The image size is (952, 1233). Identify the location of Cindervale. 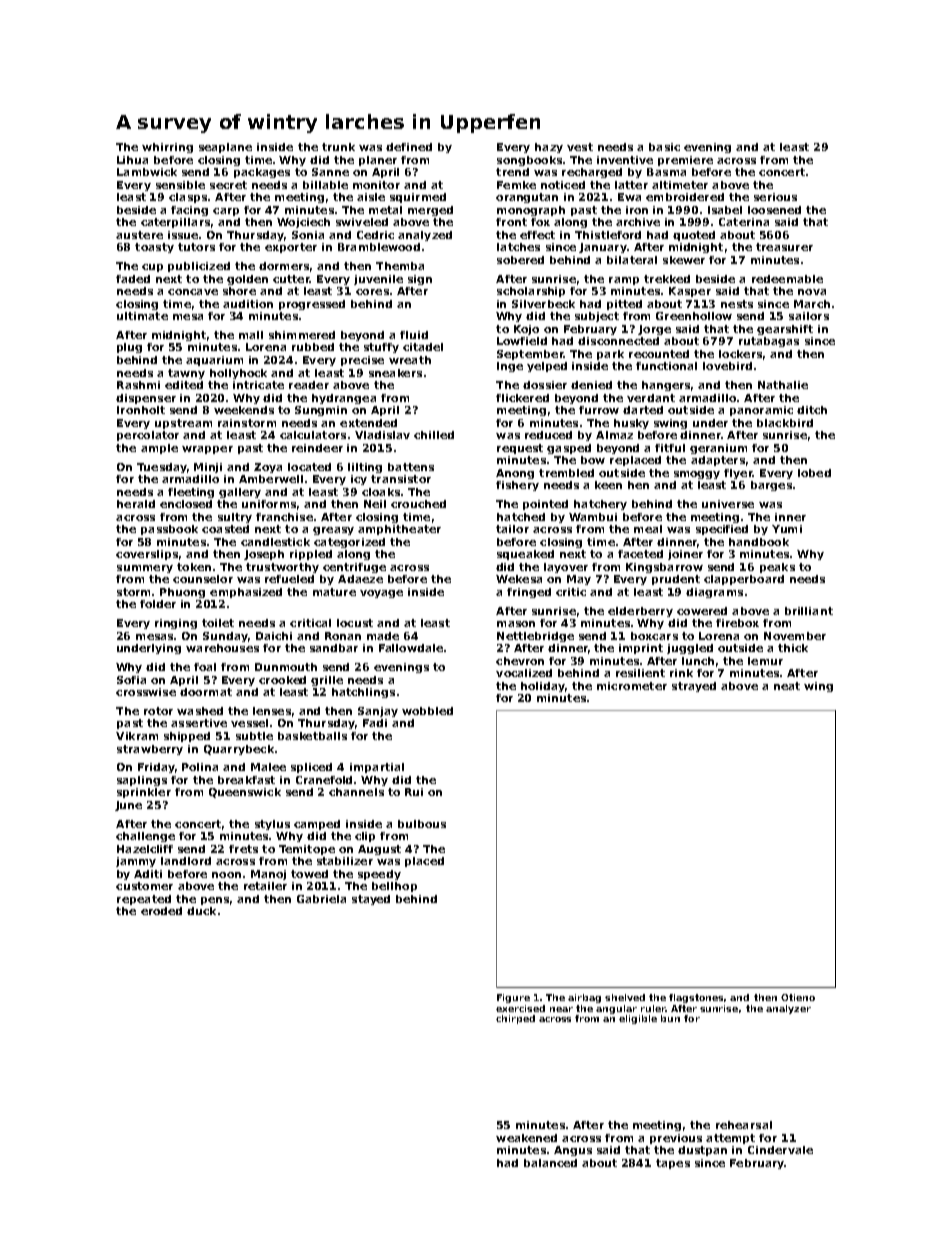
(780, 1150).
